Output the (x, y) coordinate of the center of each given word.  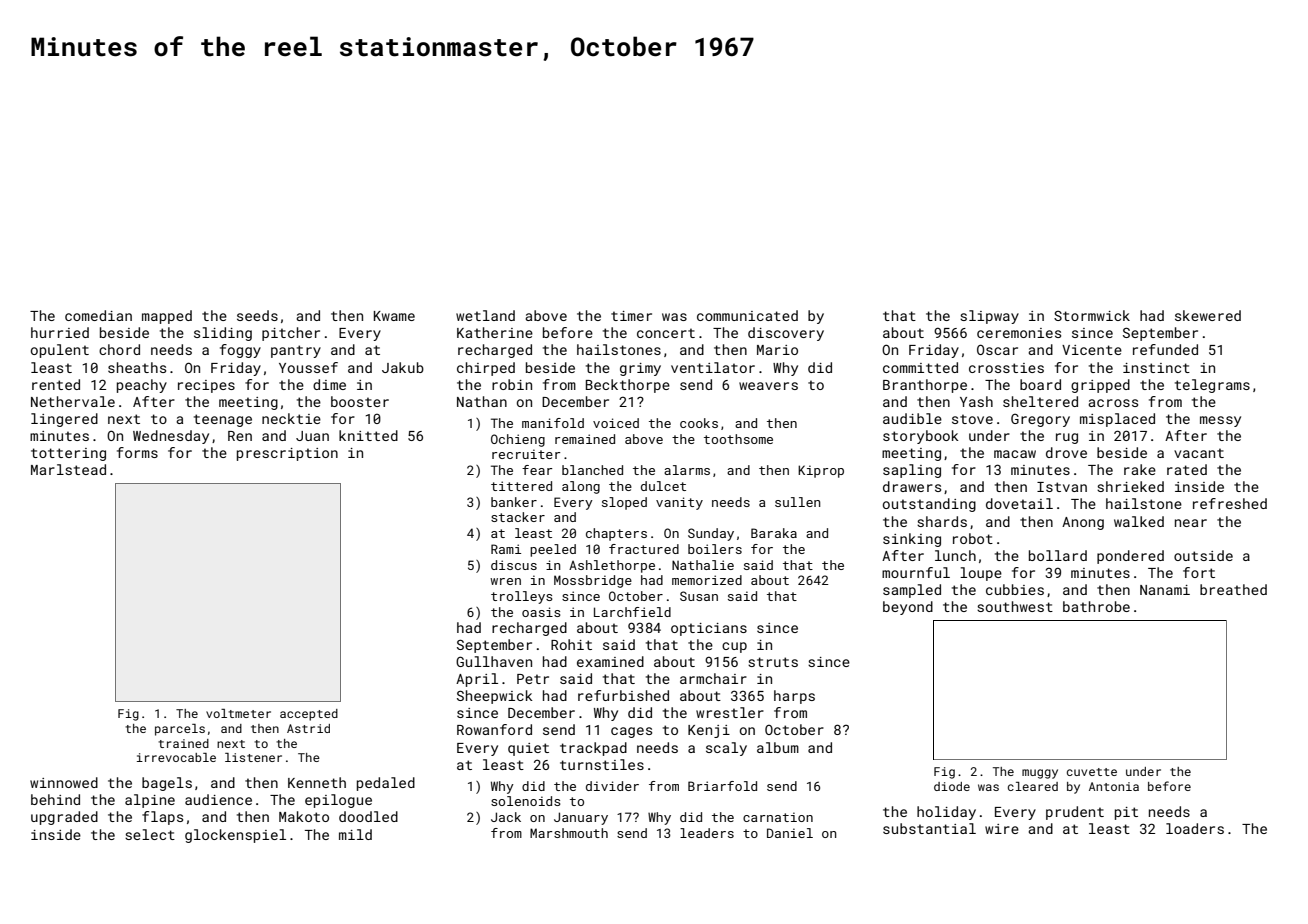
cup (734, 647)
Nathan (482, 401)
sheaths (137, 367)
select (150, 834)
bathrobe (1096, 606)
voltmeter (238, 713)
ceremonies (1019, 333)
